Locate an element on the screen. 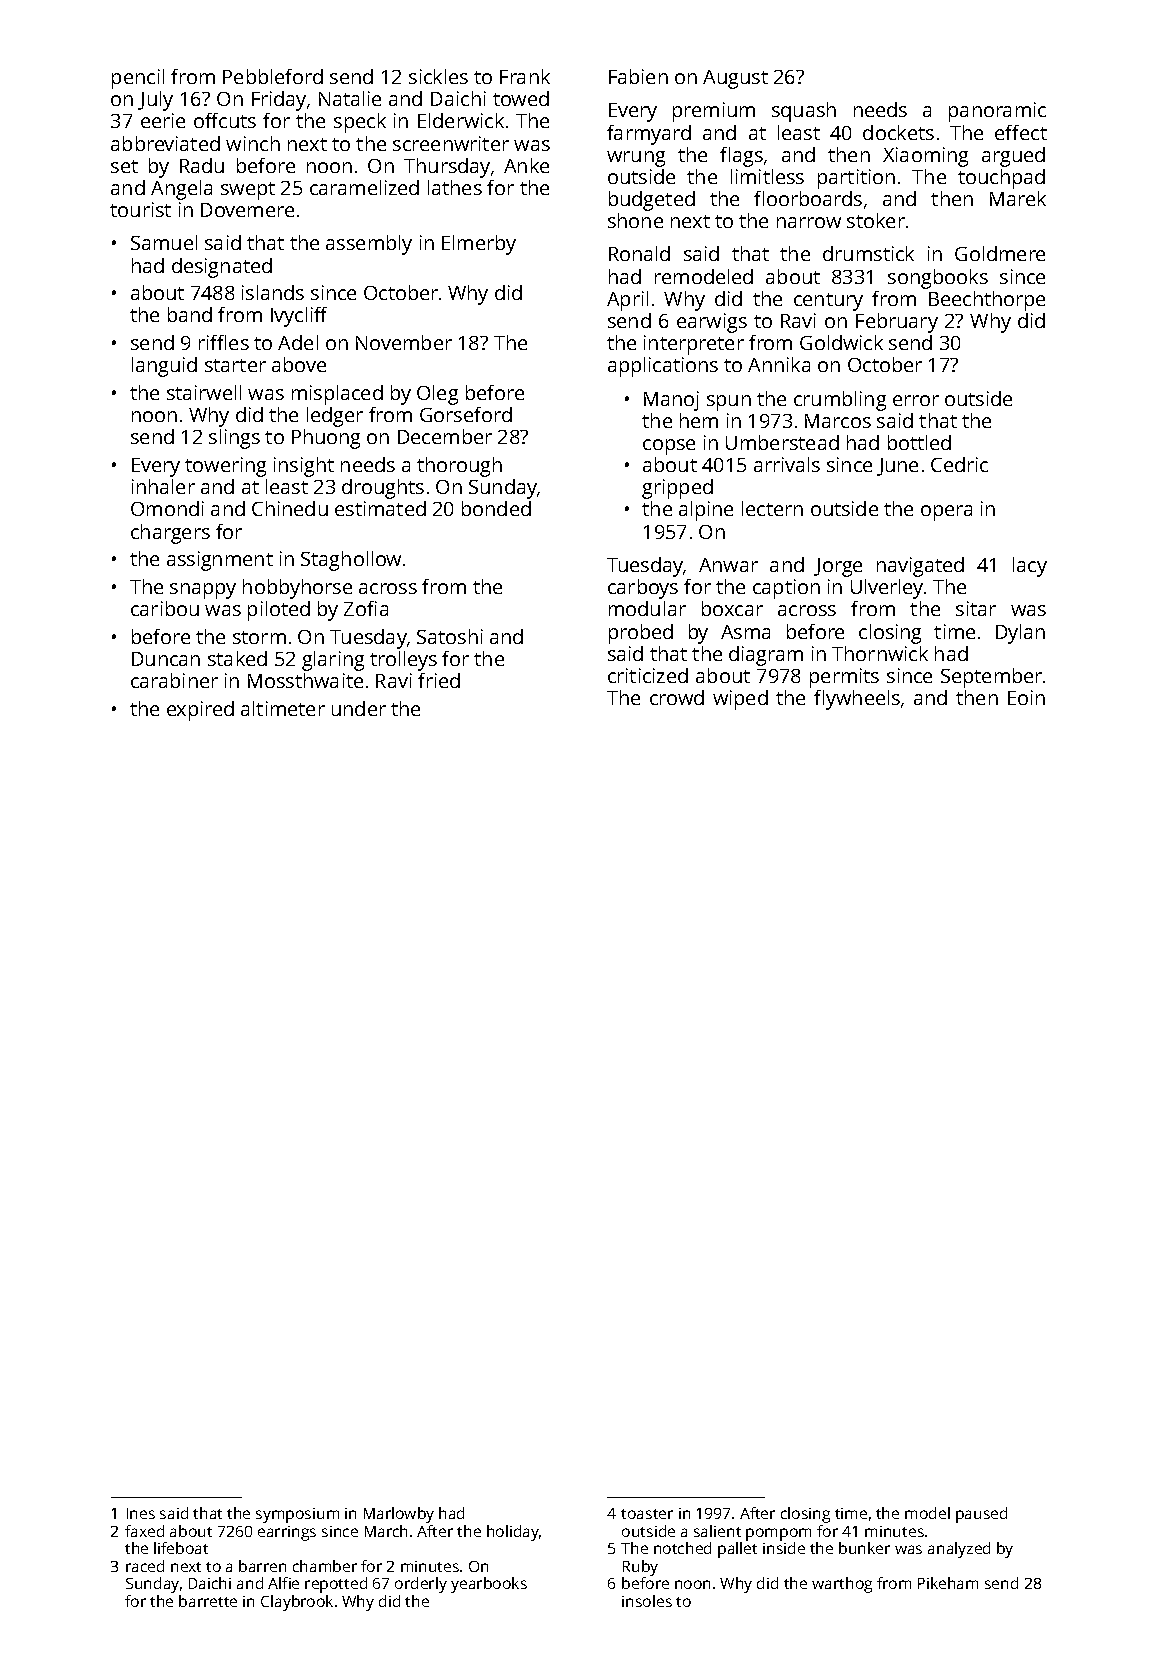 The height and width of the screenshot is (1678, 1158). snappy is located at coordinates (203, 591).
